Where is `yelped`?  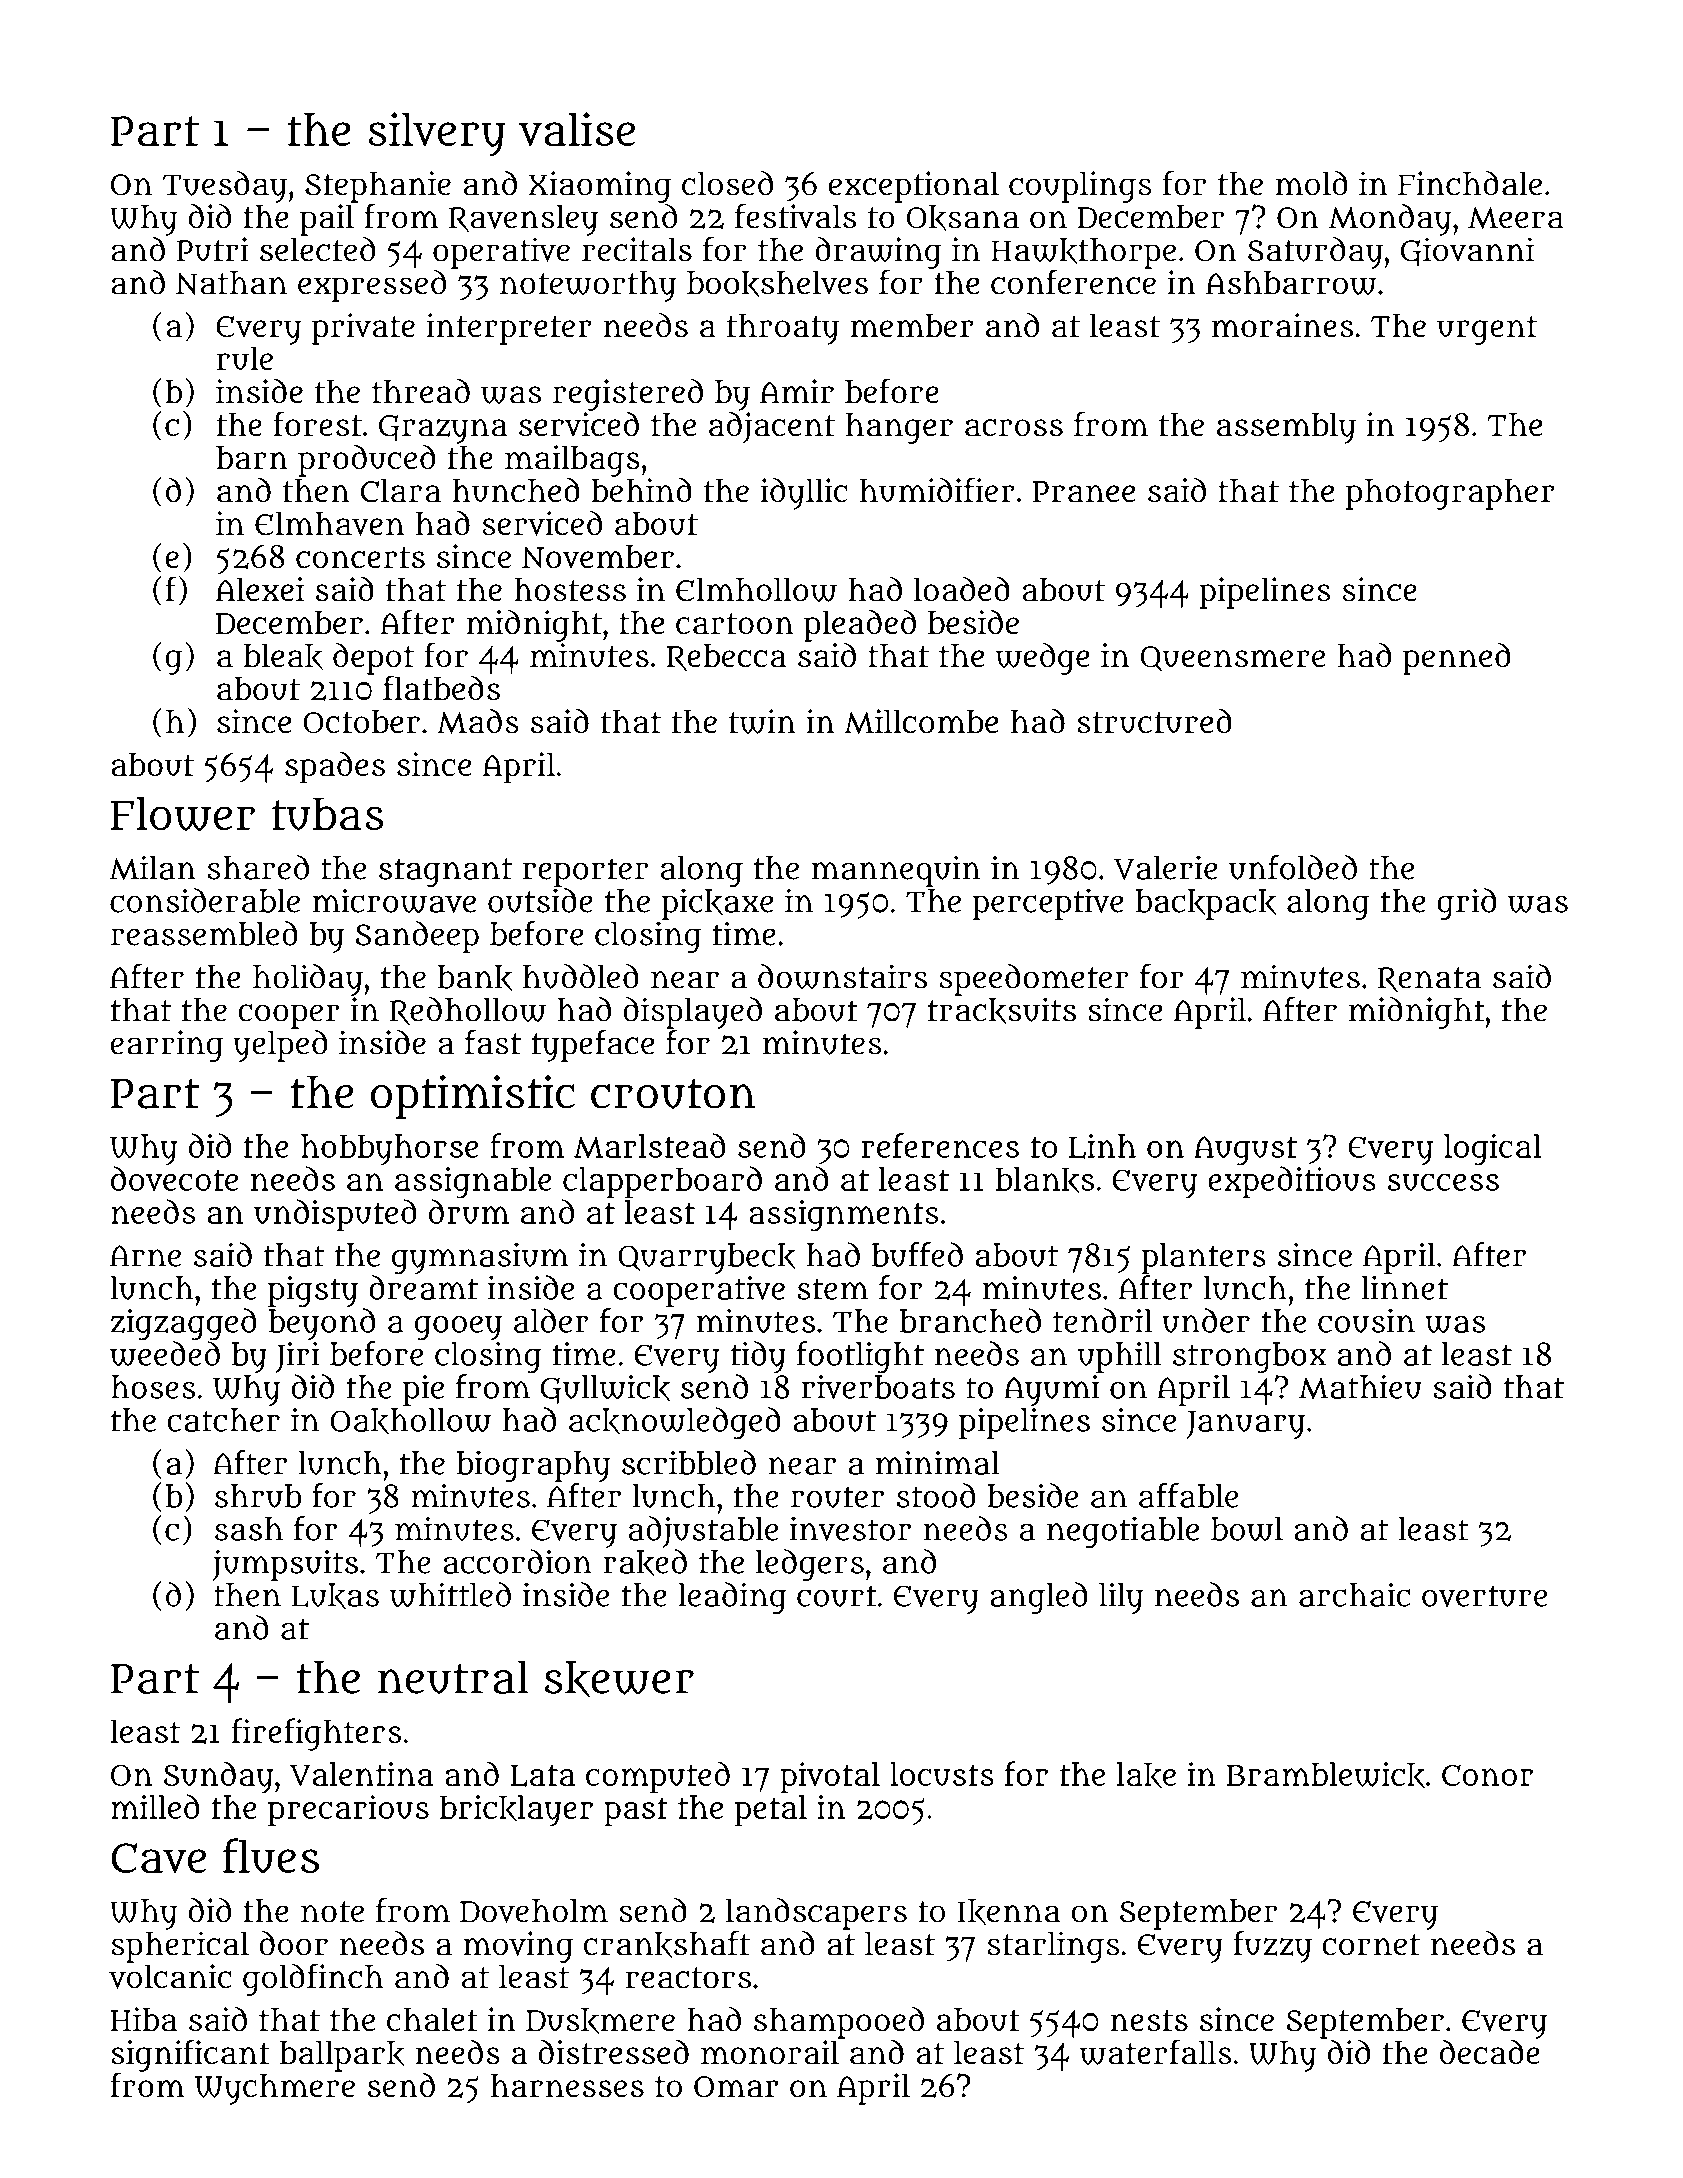 yelped is located at coordinates (280, 1046).
